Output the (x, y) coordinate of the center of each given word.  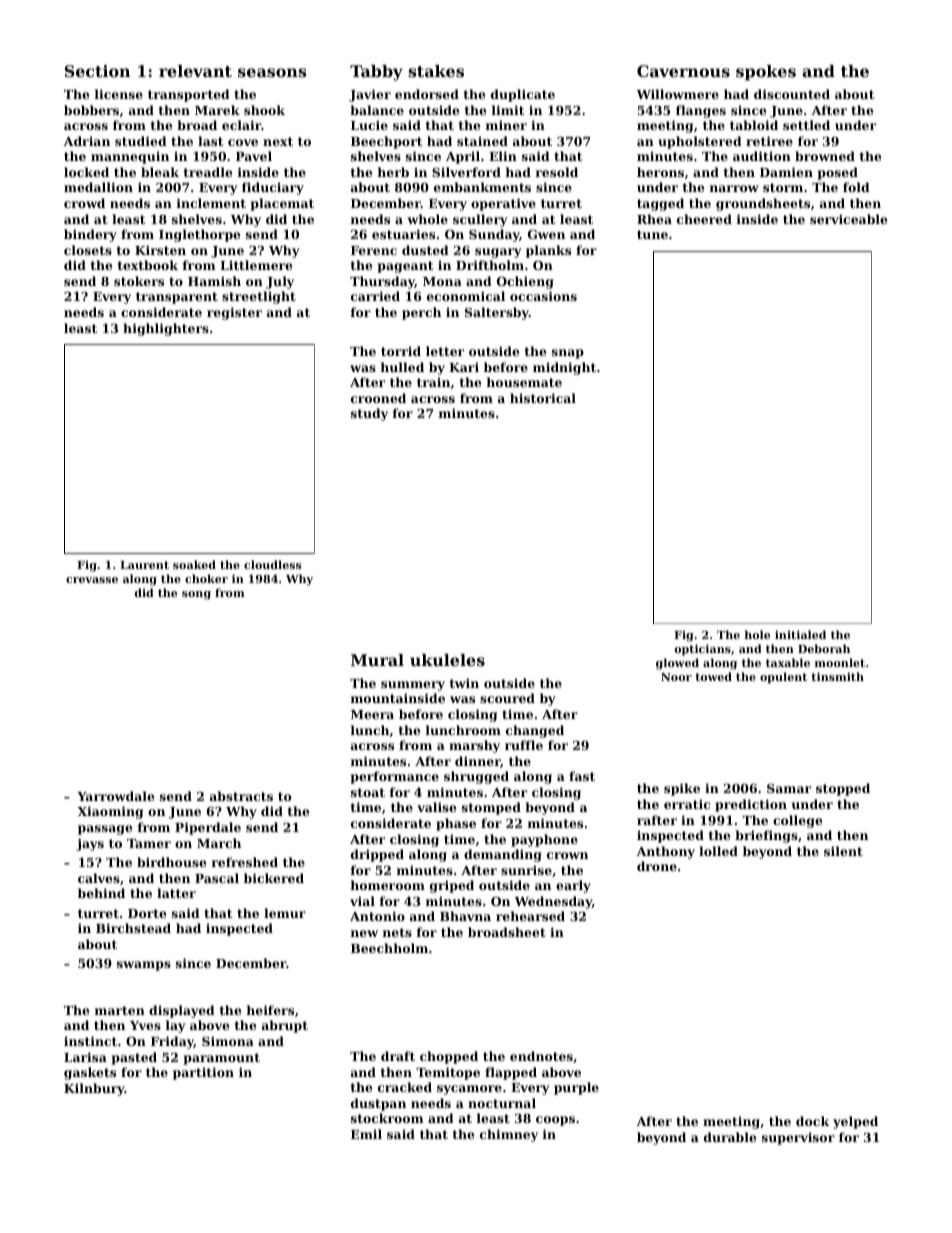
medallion (98, 187)
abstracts (241, 796)
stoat (368, 792)
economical (466, 296)
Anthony (665, 852)
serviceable (849, 219)
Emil (366, 1134)
